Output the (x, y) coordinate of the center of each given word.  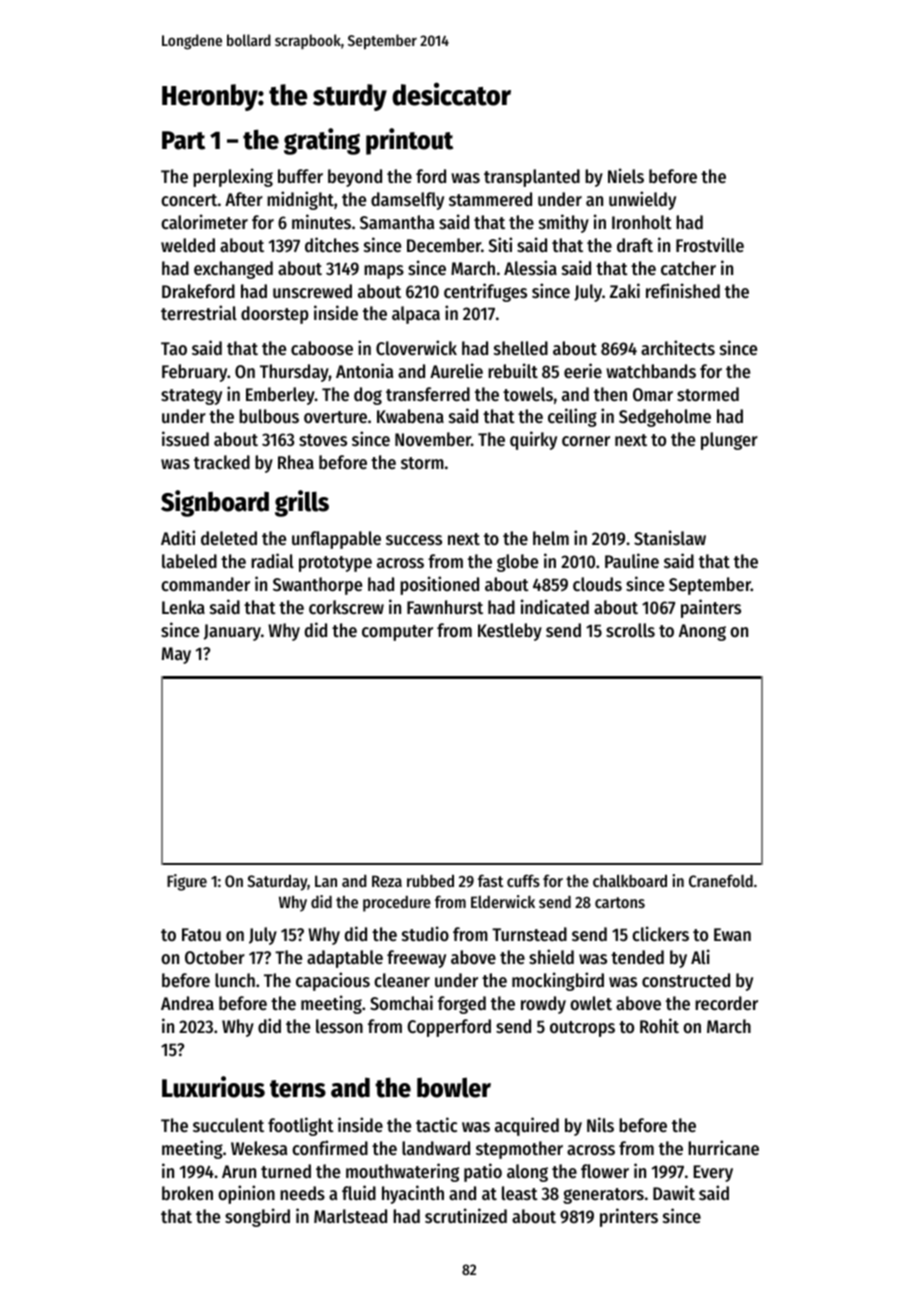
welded (188, 245)
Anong (702, 632)
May (176, 655)
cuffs (523, 880)
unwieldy (642, 200)
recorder (726, 1003)
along (527, 1173)
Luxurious (213, 1087)
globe (517, 563)
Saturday (277, 882)
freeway (416, 959)
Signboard (215, 503)
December (444, 245)
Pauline (632, 560)
